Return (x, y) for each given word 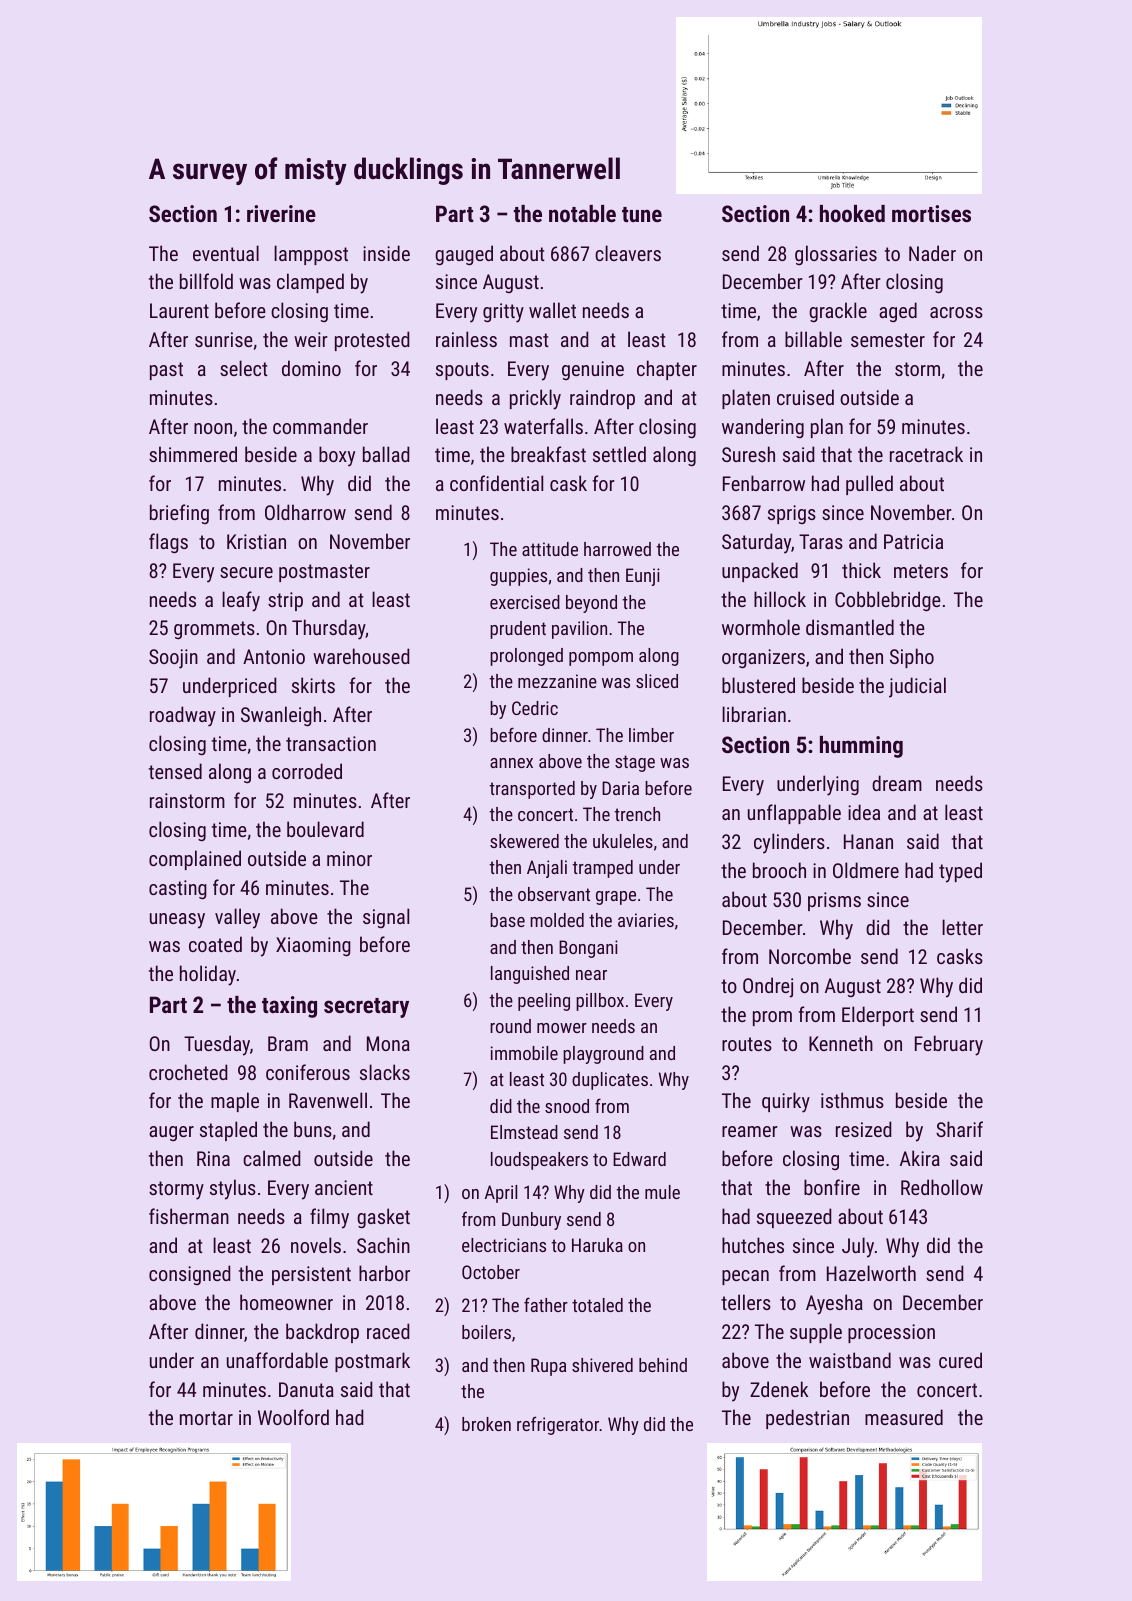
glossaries (836, 255)
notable (582, 213)
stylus (233, 1189)
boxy (337, 456)
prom (772, 1018)
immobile (524, 1053)
